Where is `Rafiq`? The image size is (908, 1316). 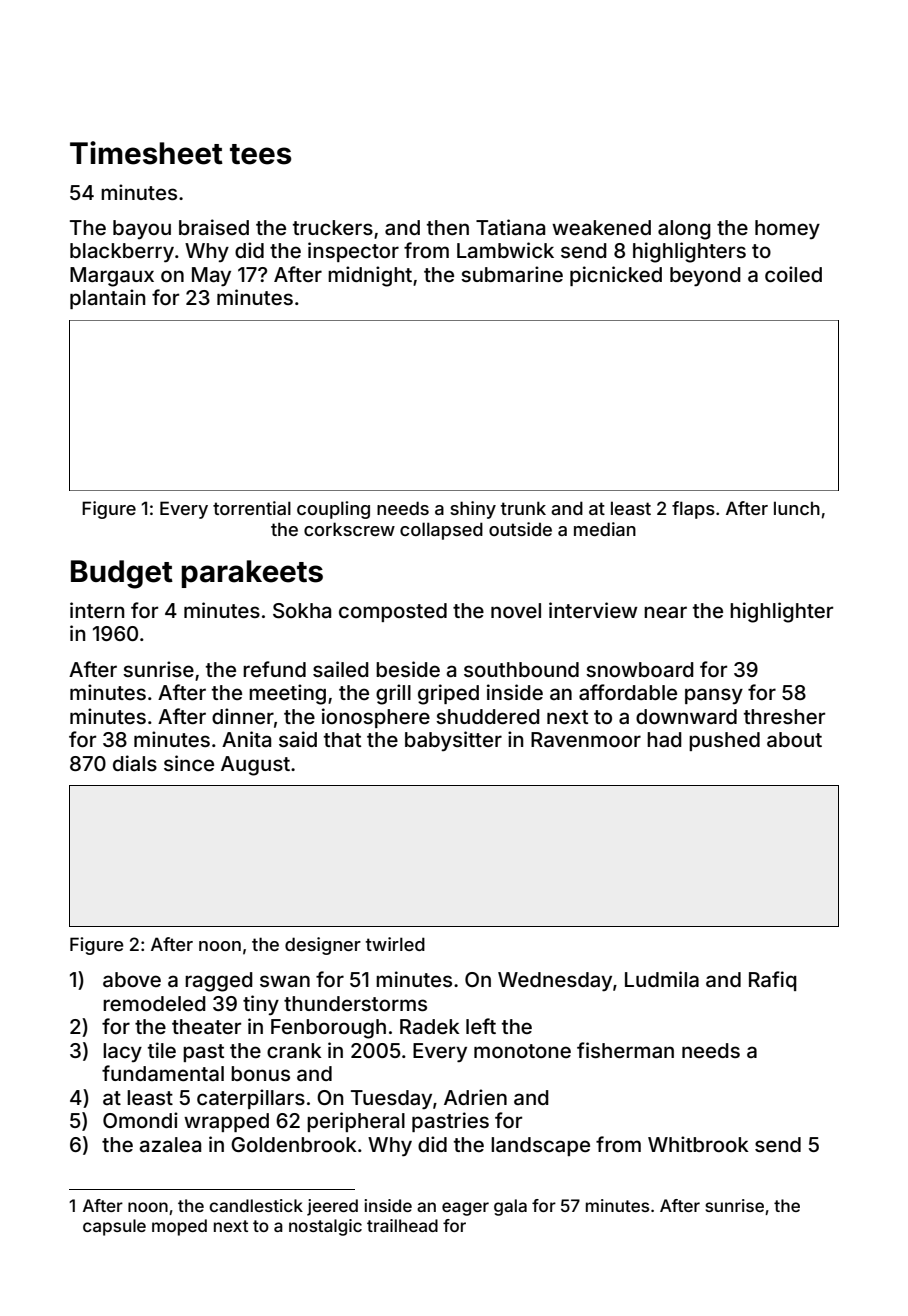 Rafiq is located at coordinates (773, 981).
